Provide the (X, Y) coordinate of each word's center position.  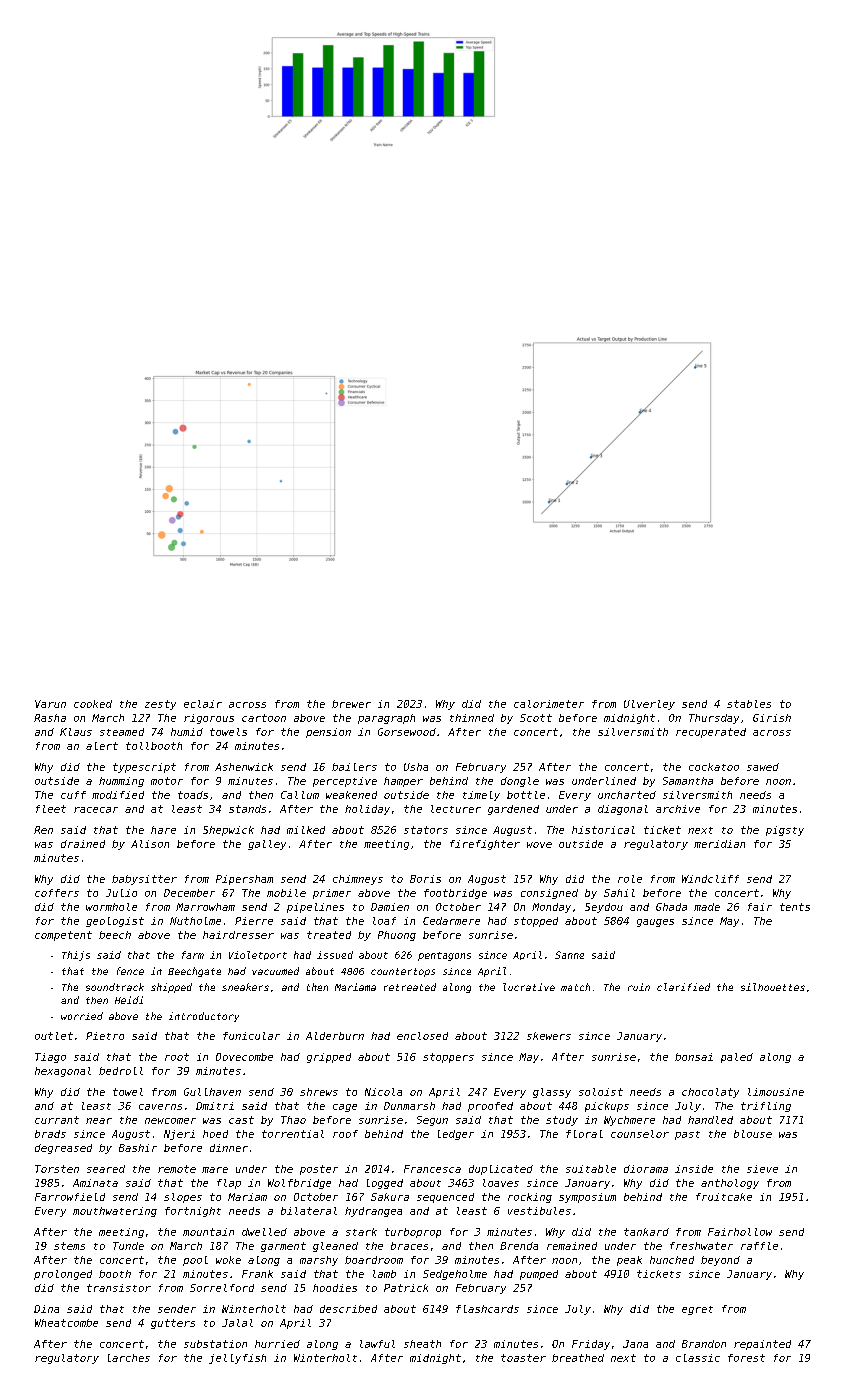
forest (746, 1358)
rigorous (209, 719)
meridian (719, 844)
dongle (520, 782)
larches (129, 1358)
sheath (422, 1344)
